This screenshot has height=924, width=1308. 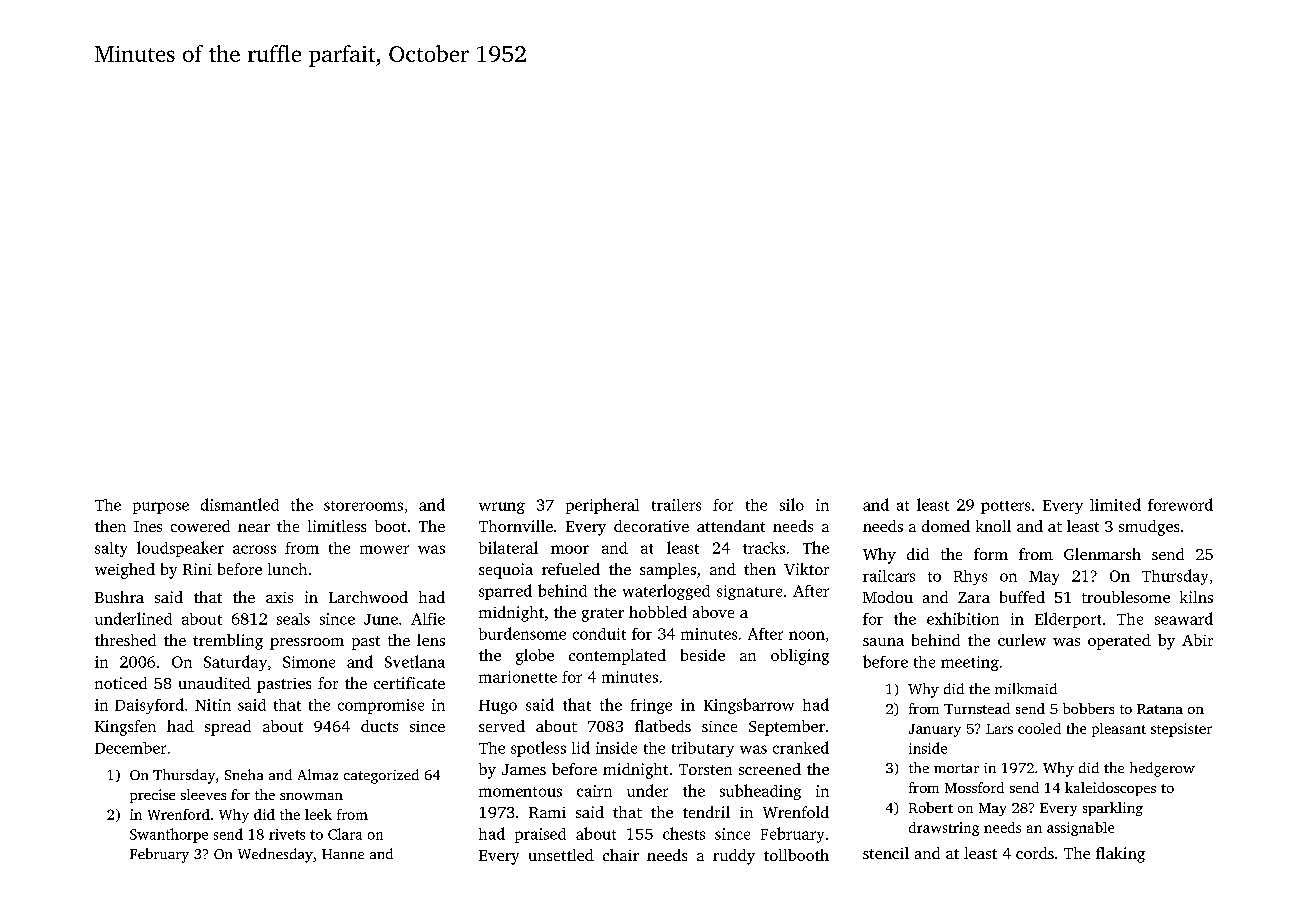 I want to click on unsettled, so click(x=561, y=855).
